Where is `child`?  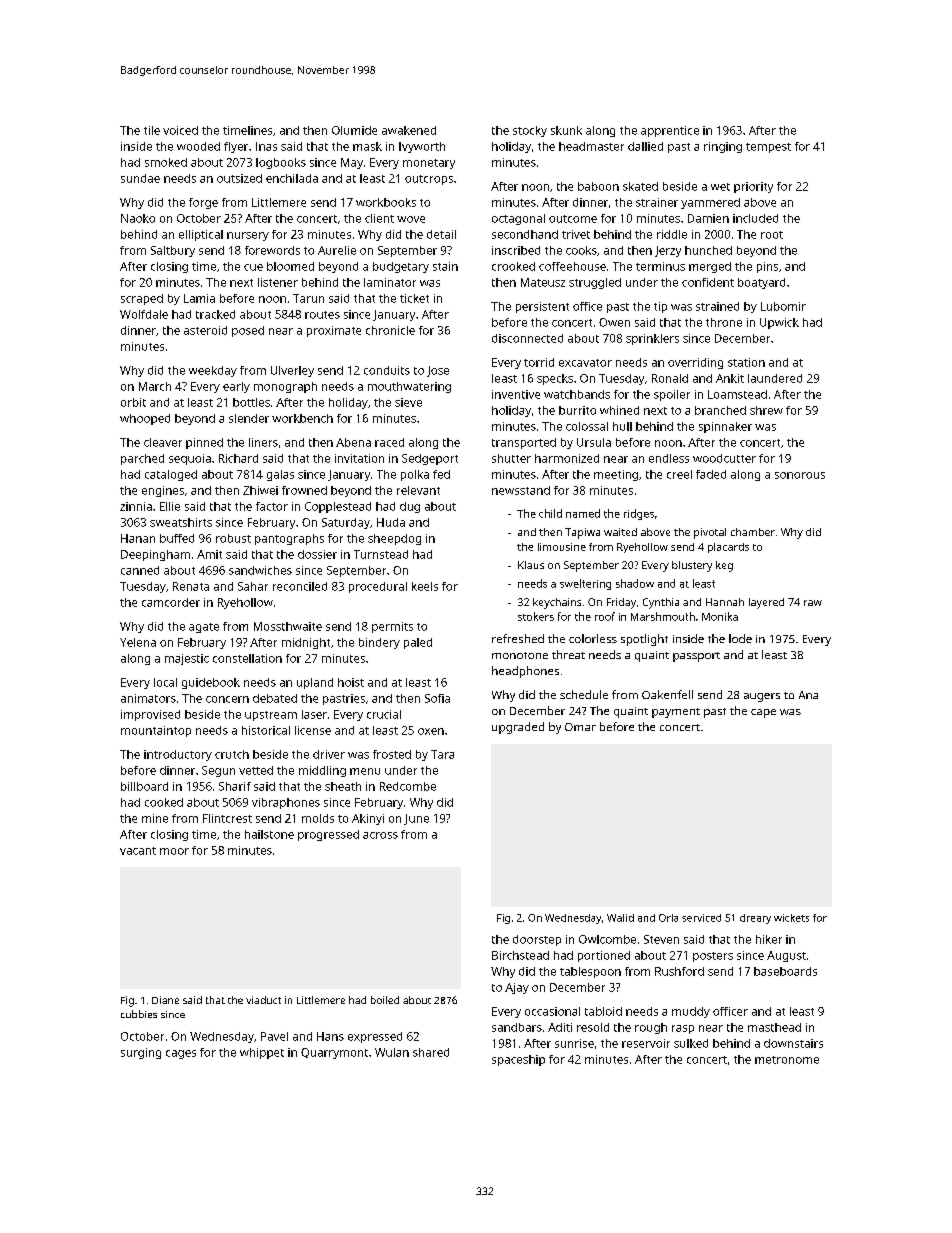
child is located at coordinates (550, 513).
